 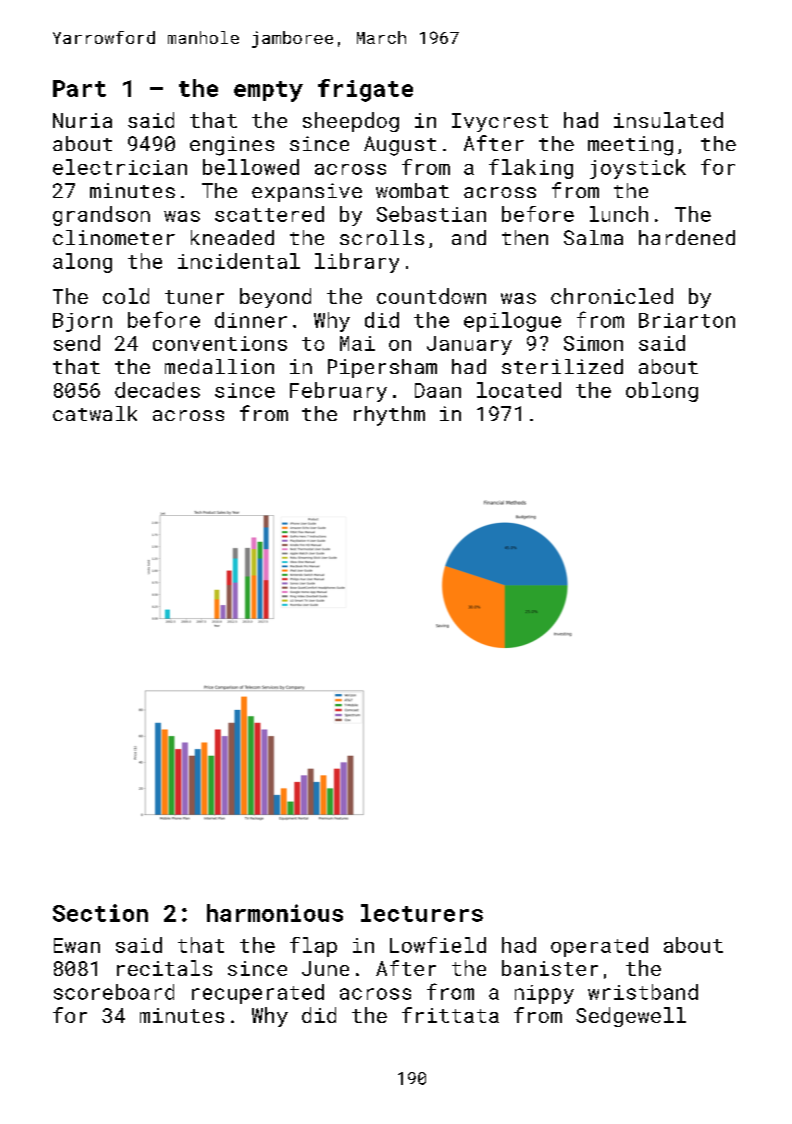 What do you see at coordinates (631, 1017) in the screenshot?
I see `Sedgewell` at bounding box center [631, 1017].
